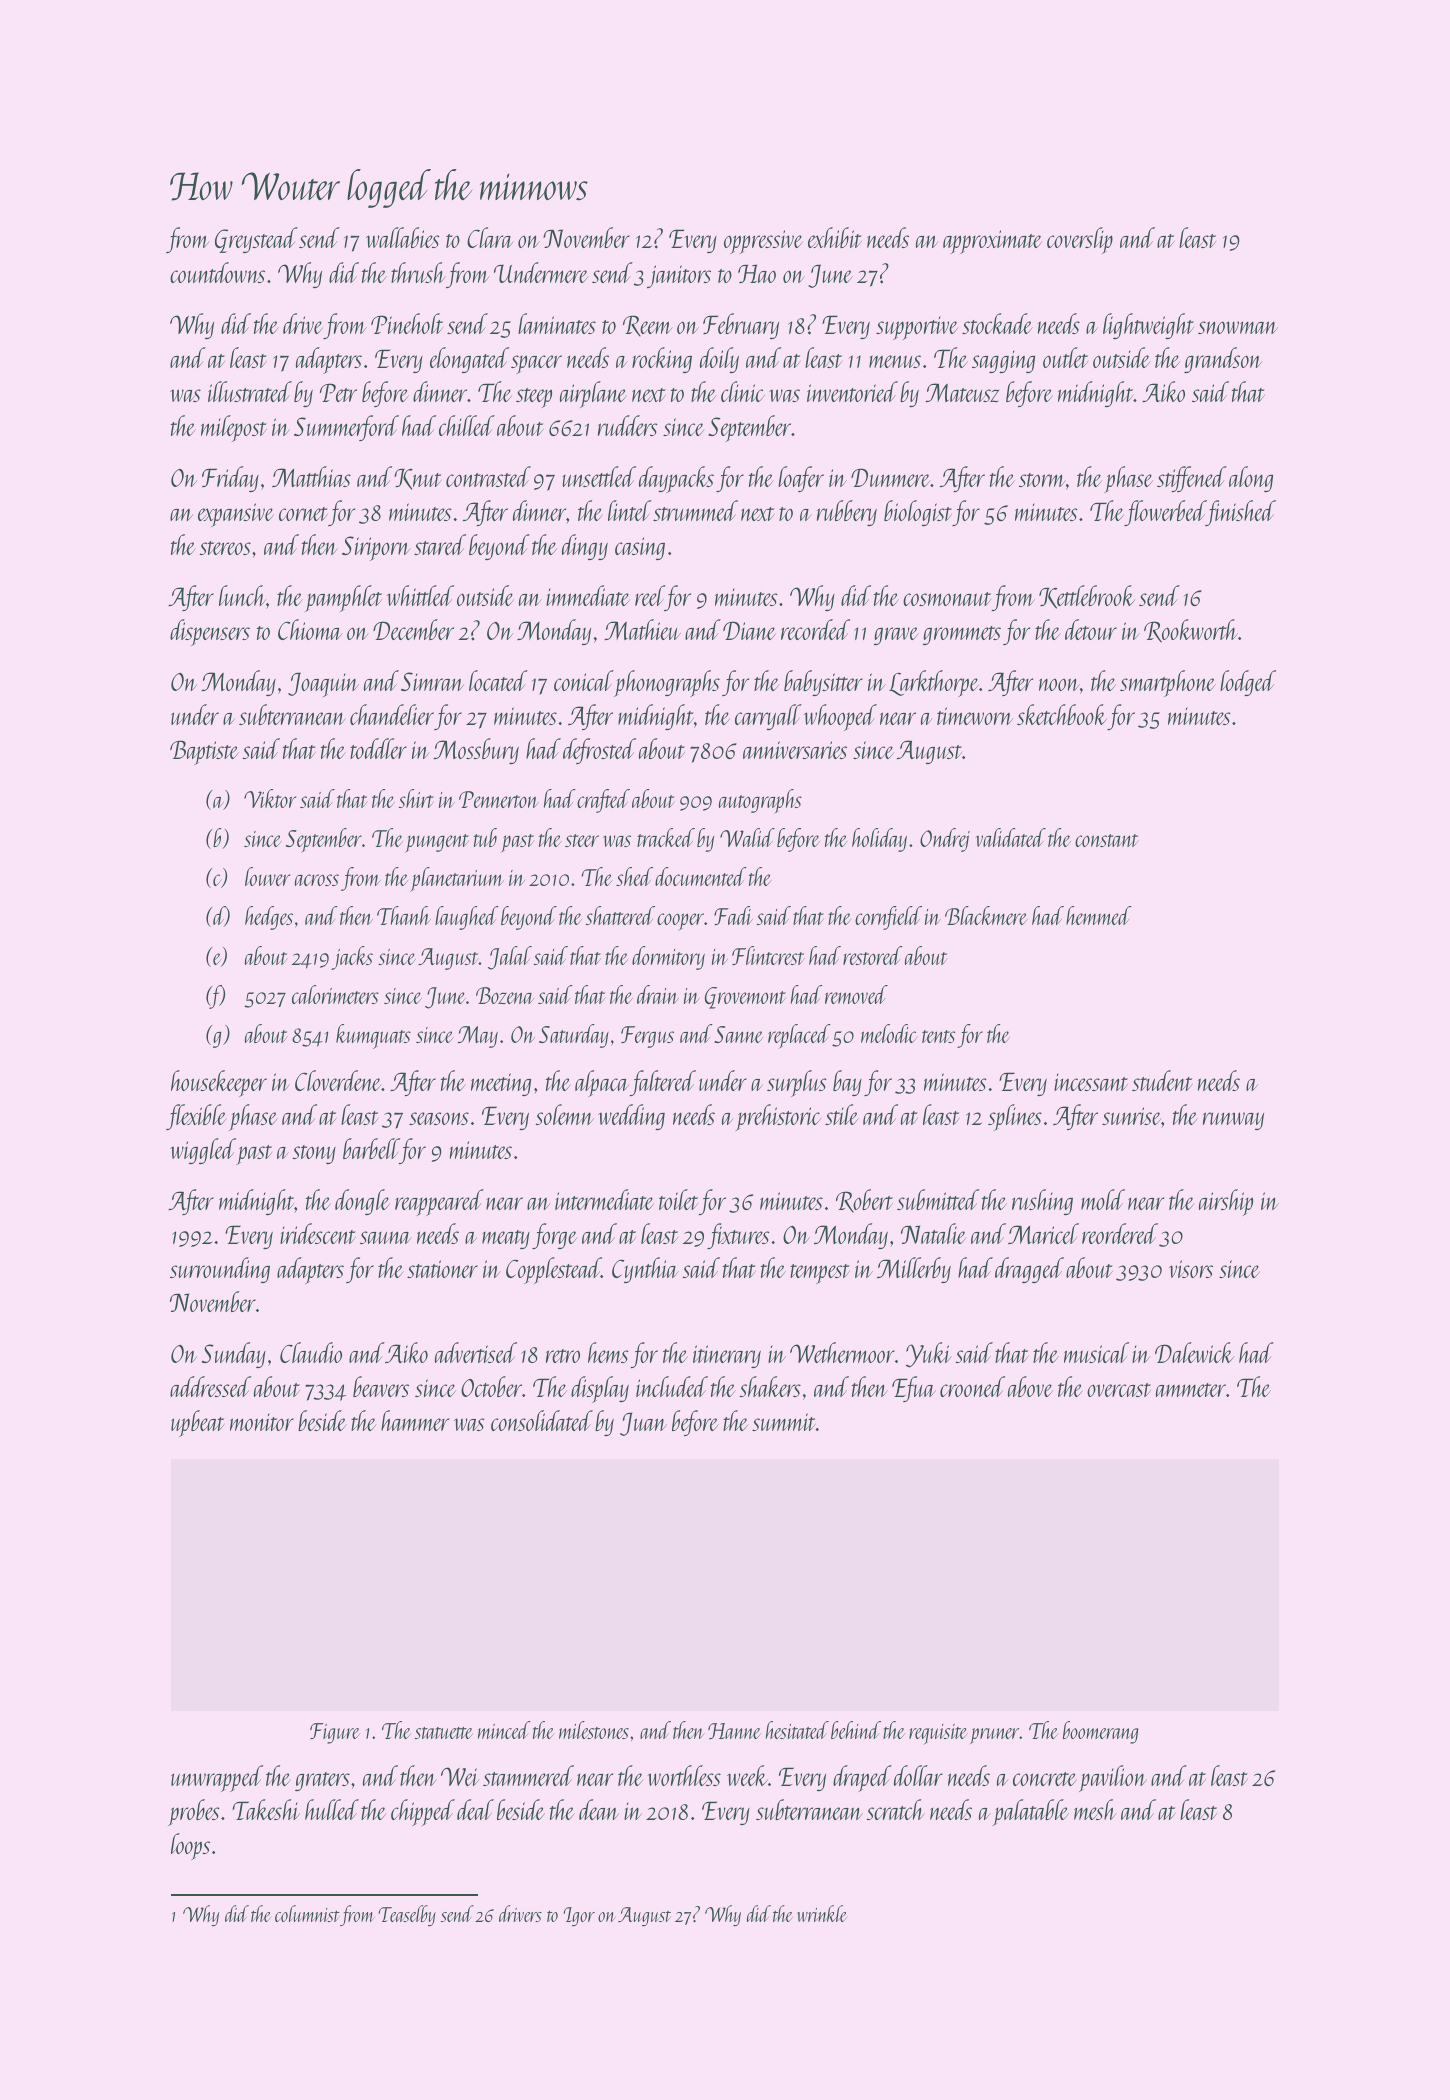 This document has width=1450, height=2100. I want to click on coverslip, so click(1080, 240).
